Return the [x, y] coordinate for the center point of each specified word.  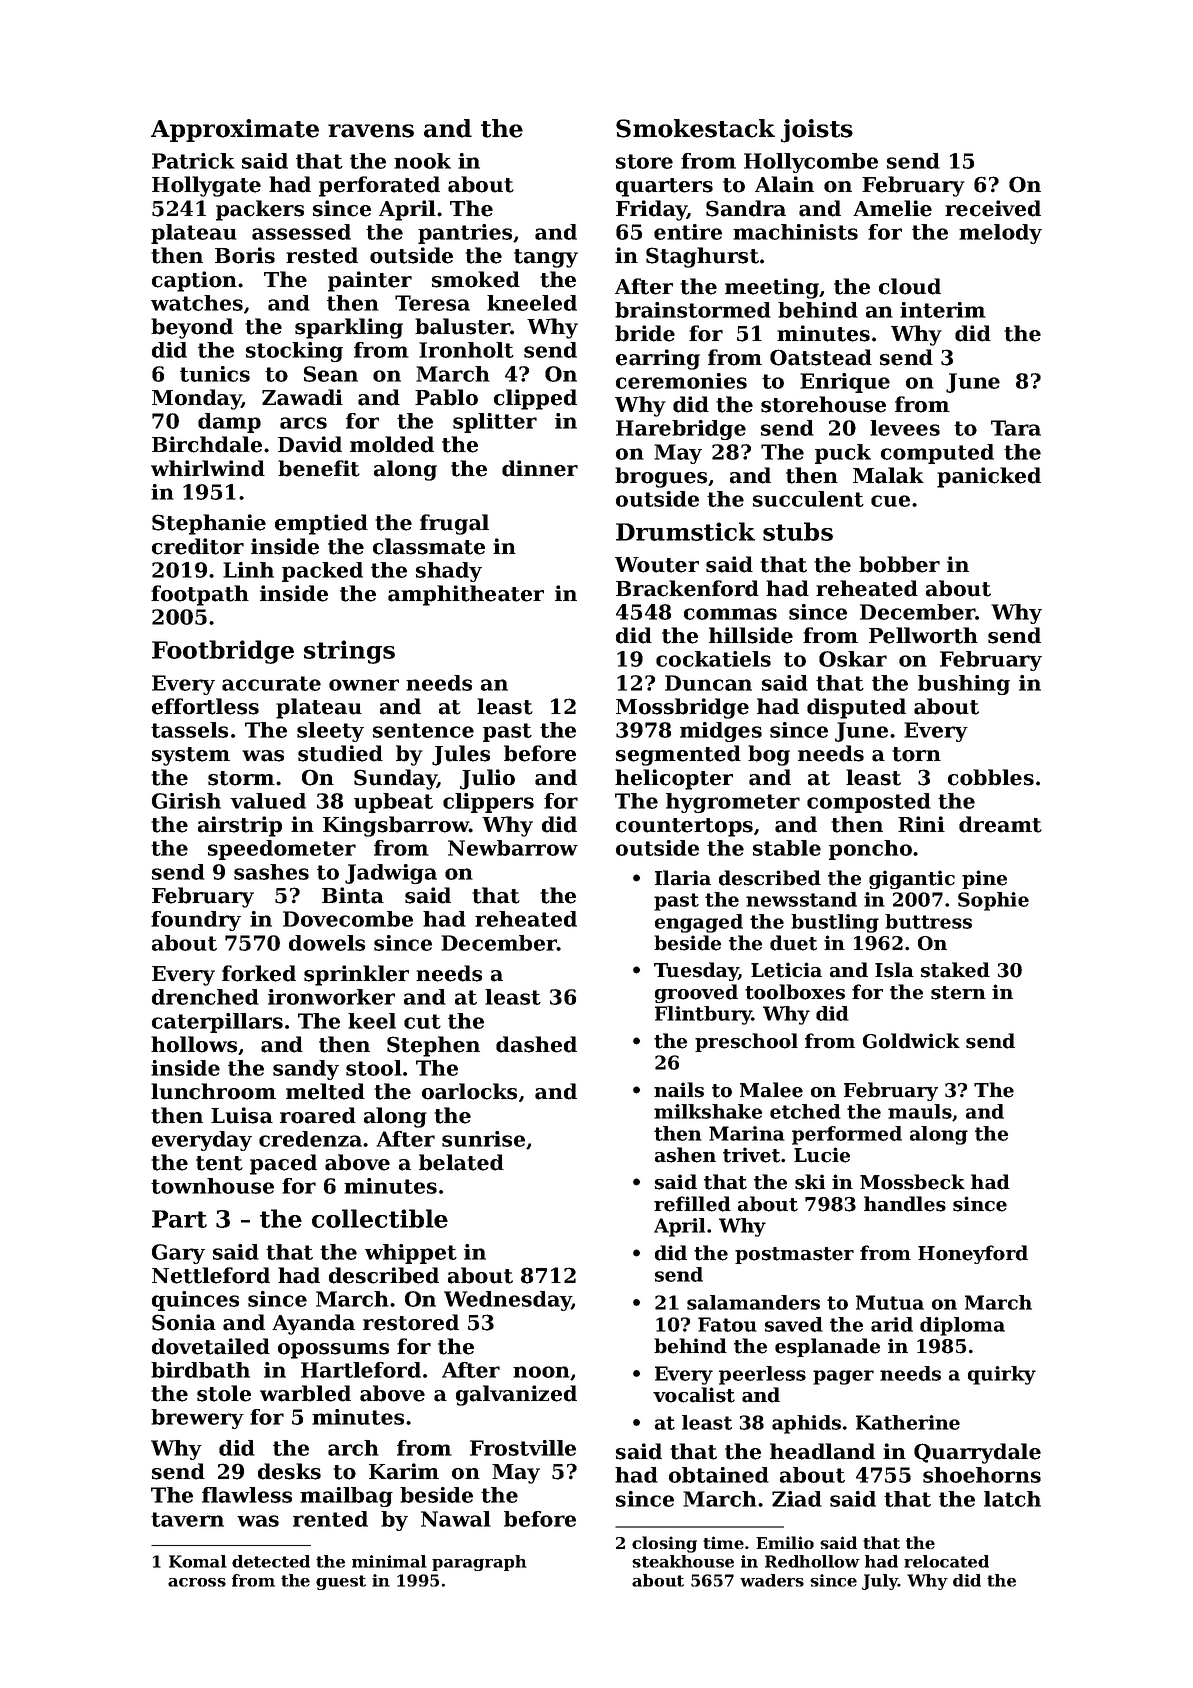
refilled [692, 1204]
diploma [962, 1326]
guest [341, 1582]
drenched [205, 997]
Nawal [456, 1519]
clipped [535, 399]
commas [730, 614]
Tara [1016, 428]
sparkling [349, 328]
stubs [798, 531]
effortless [205, 706]
